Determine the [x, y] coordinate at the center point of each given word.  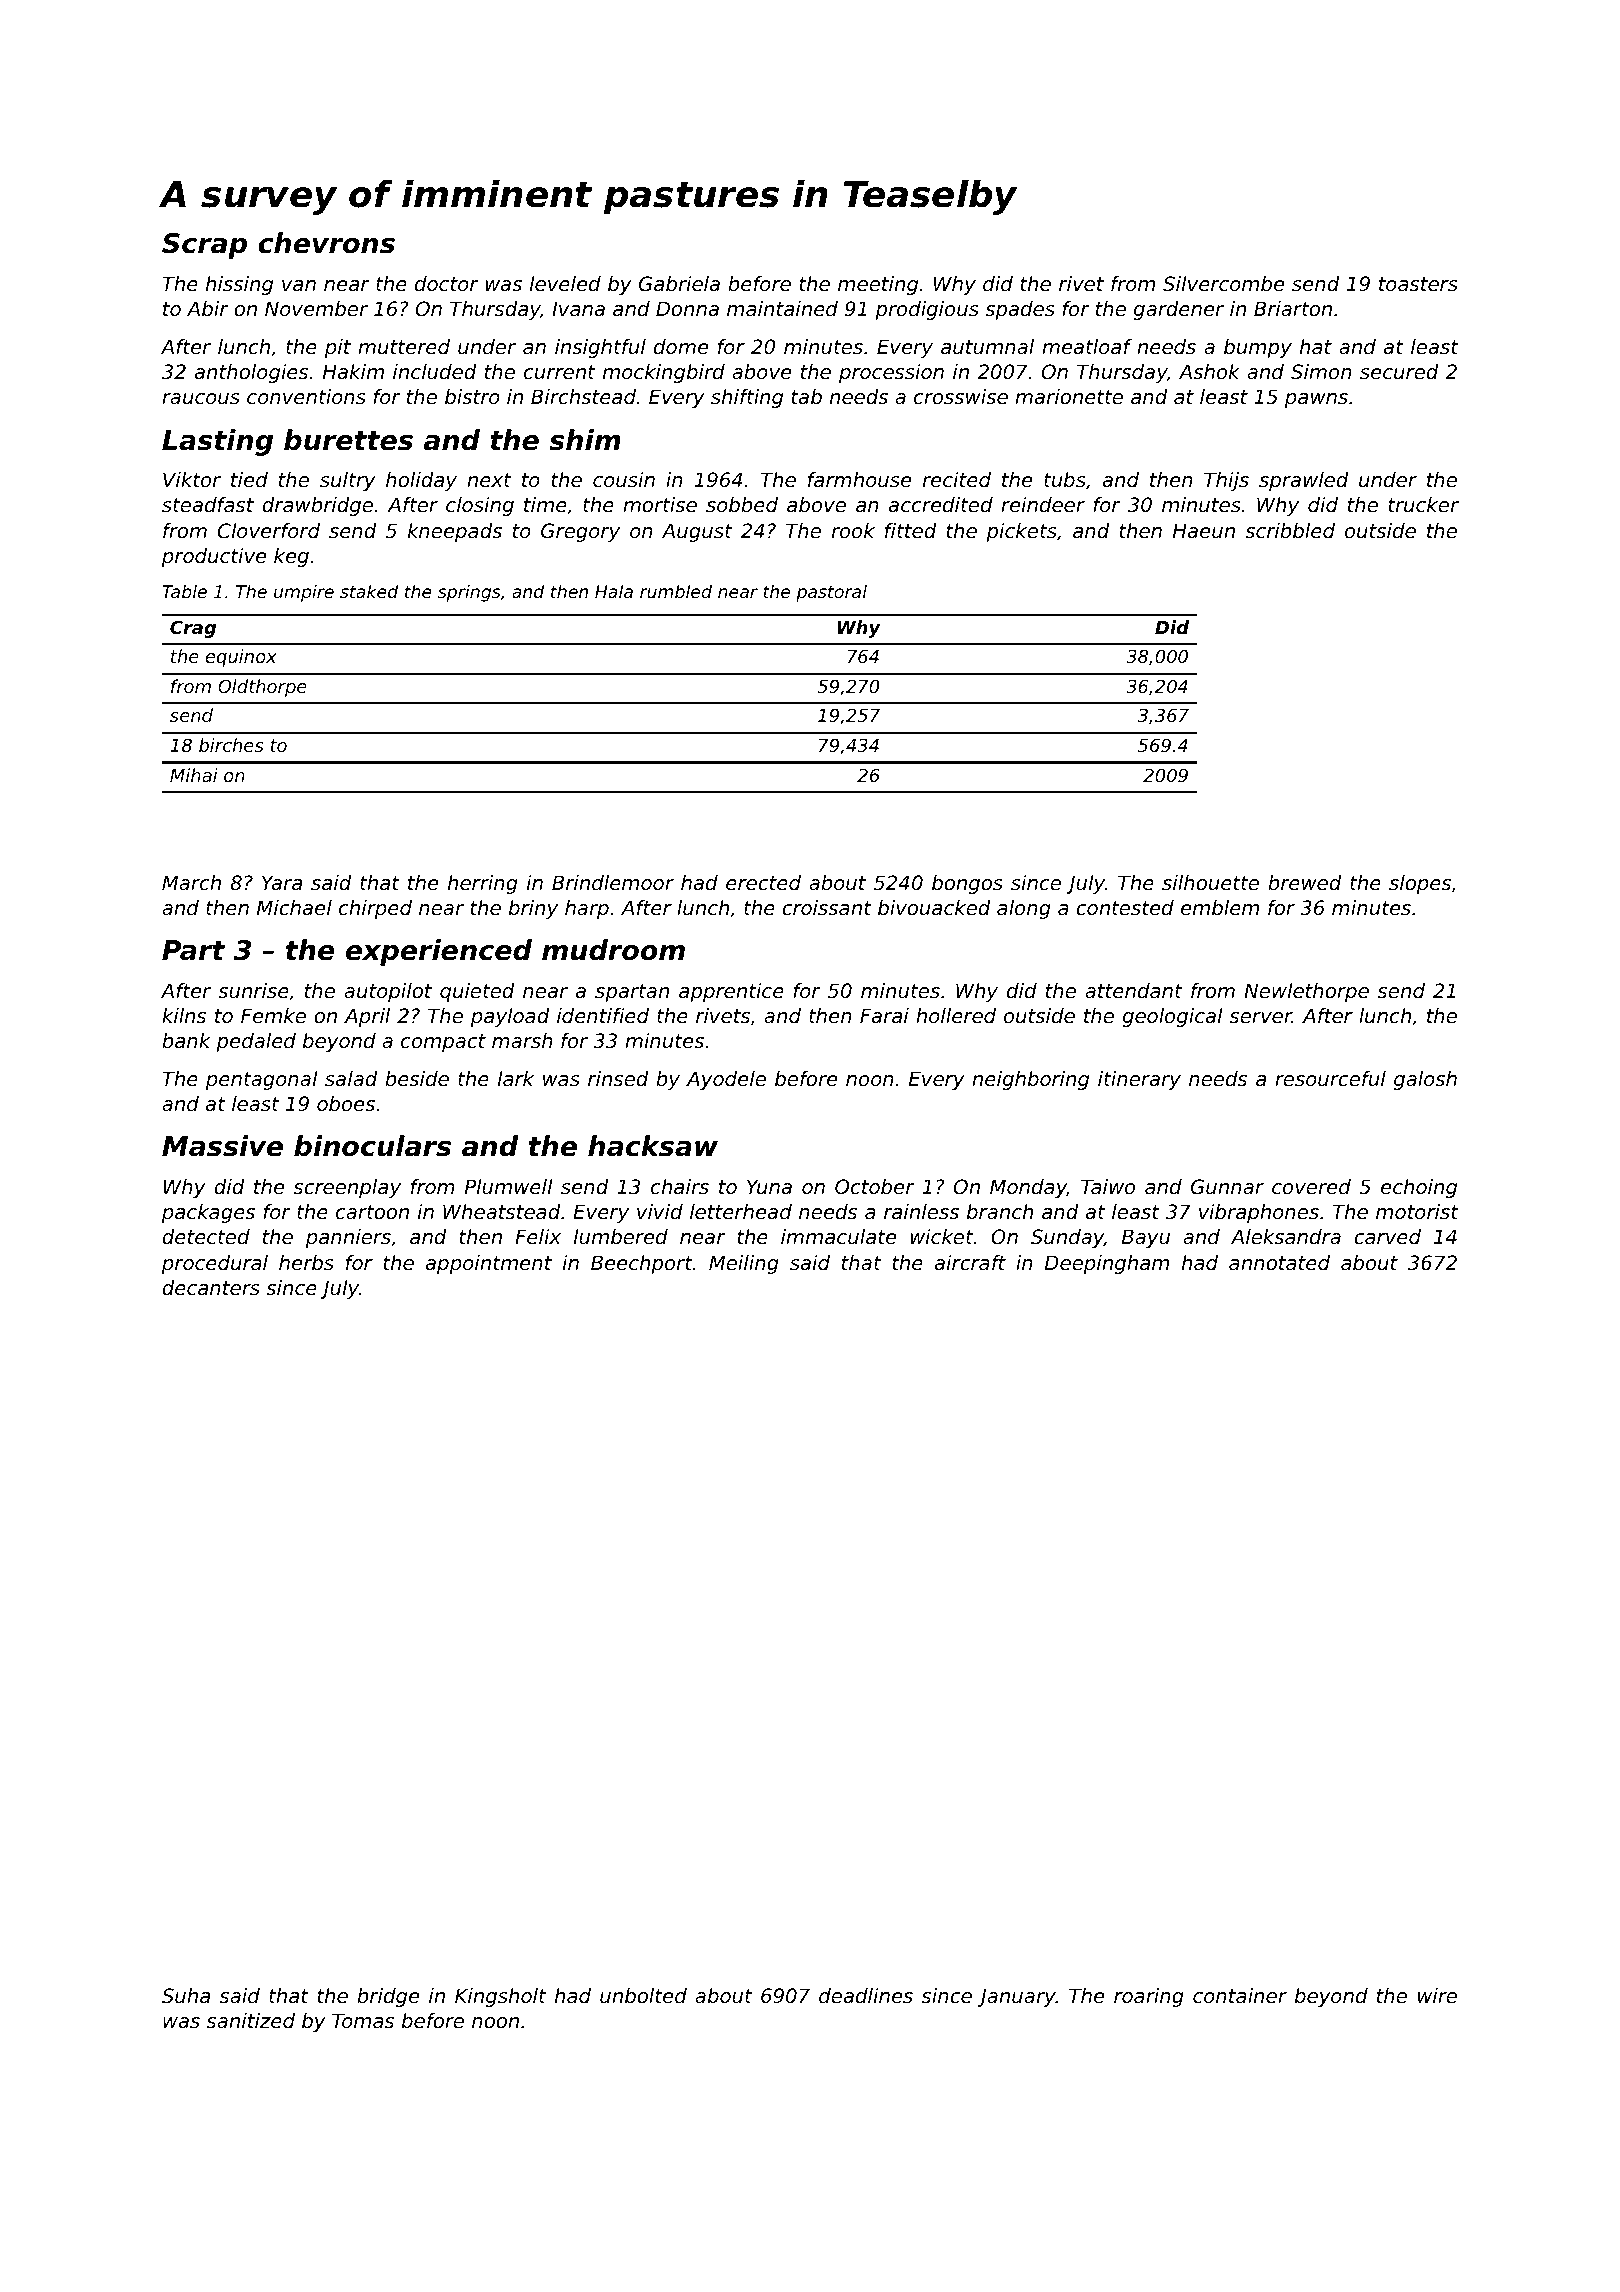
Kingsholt [500, 1997]
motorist [1417, 1212]
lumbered [621, 1237]
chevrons [326, 243]
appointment [489, 1264]
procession [891, 373]
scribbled [1290, 531]
